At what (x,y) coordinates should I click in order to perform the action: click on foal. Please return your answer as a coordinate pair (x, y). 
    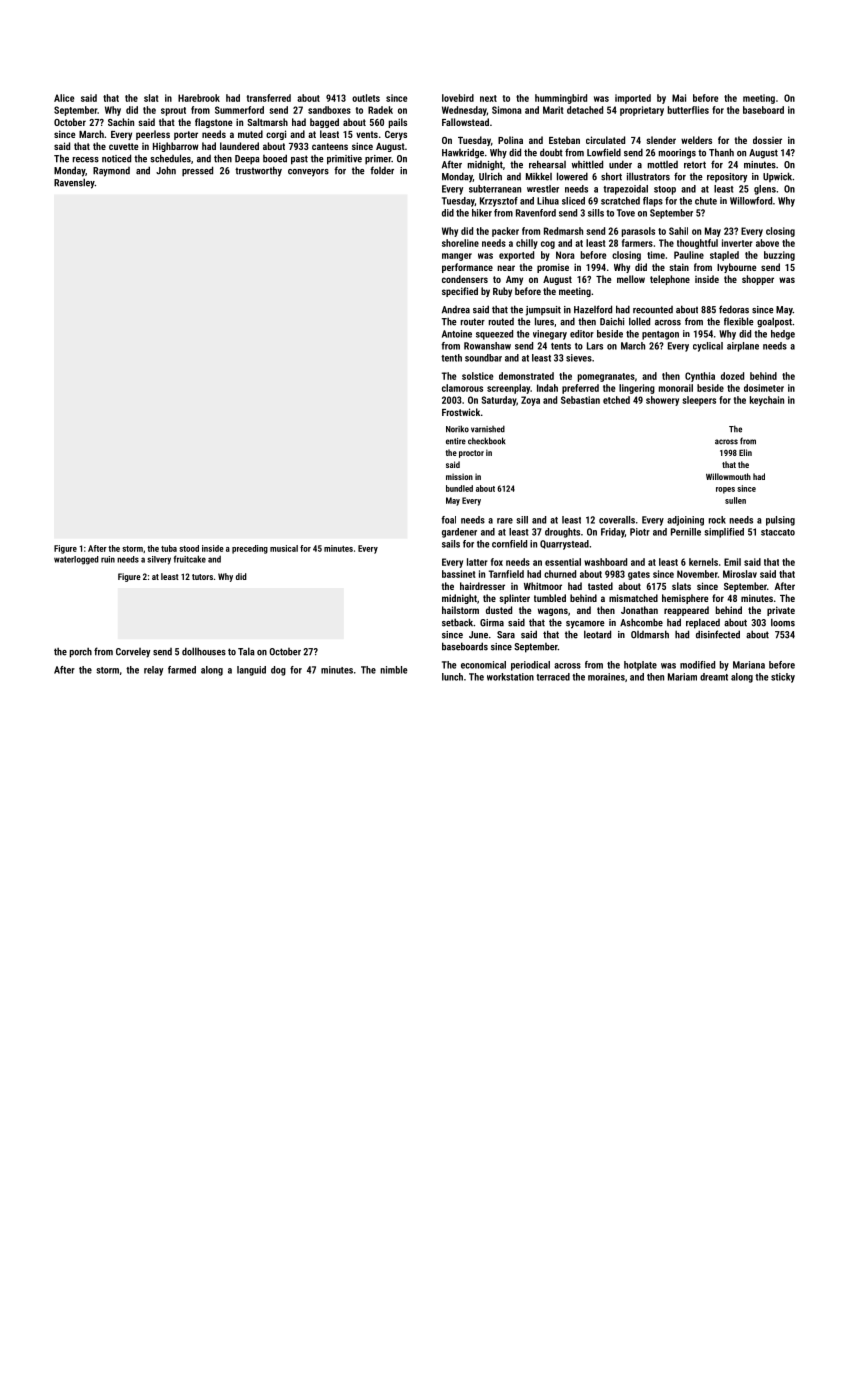
    Looking at the image, I should click on (448, 520).
